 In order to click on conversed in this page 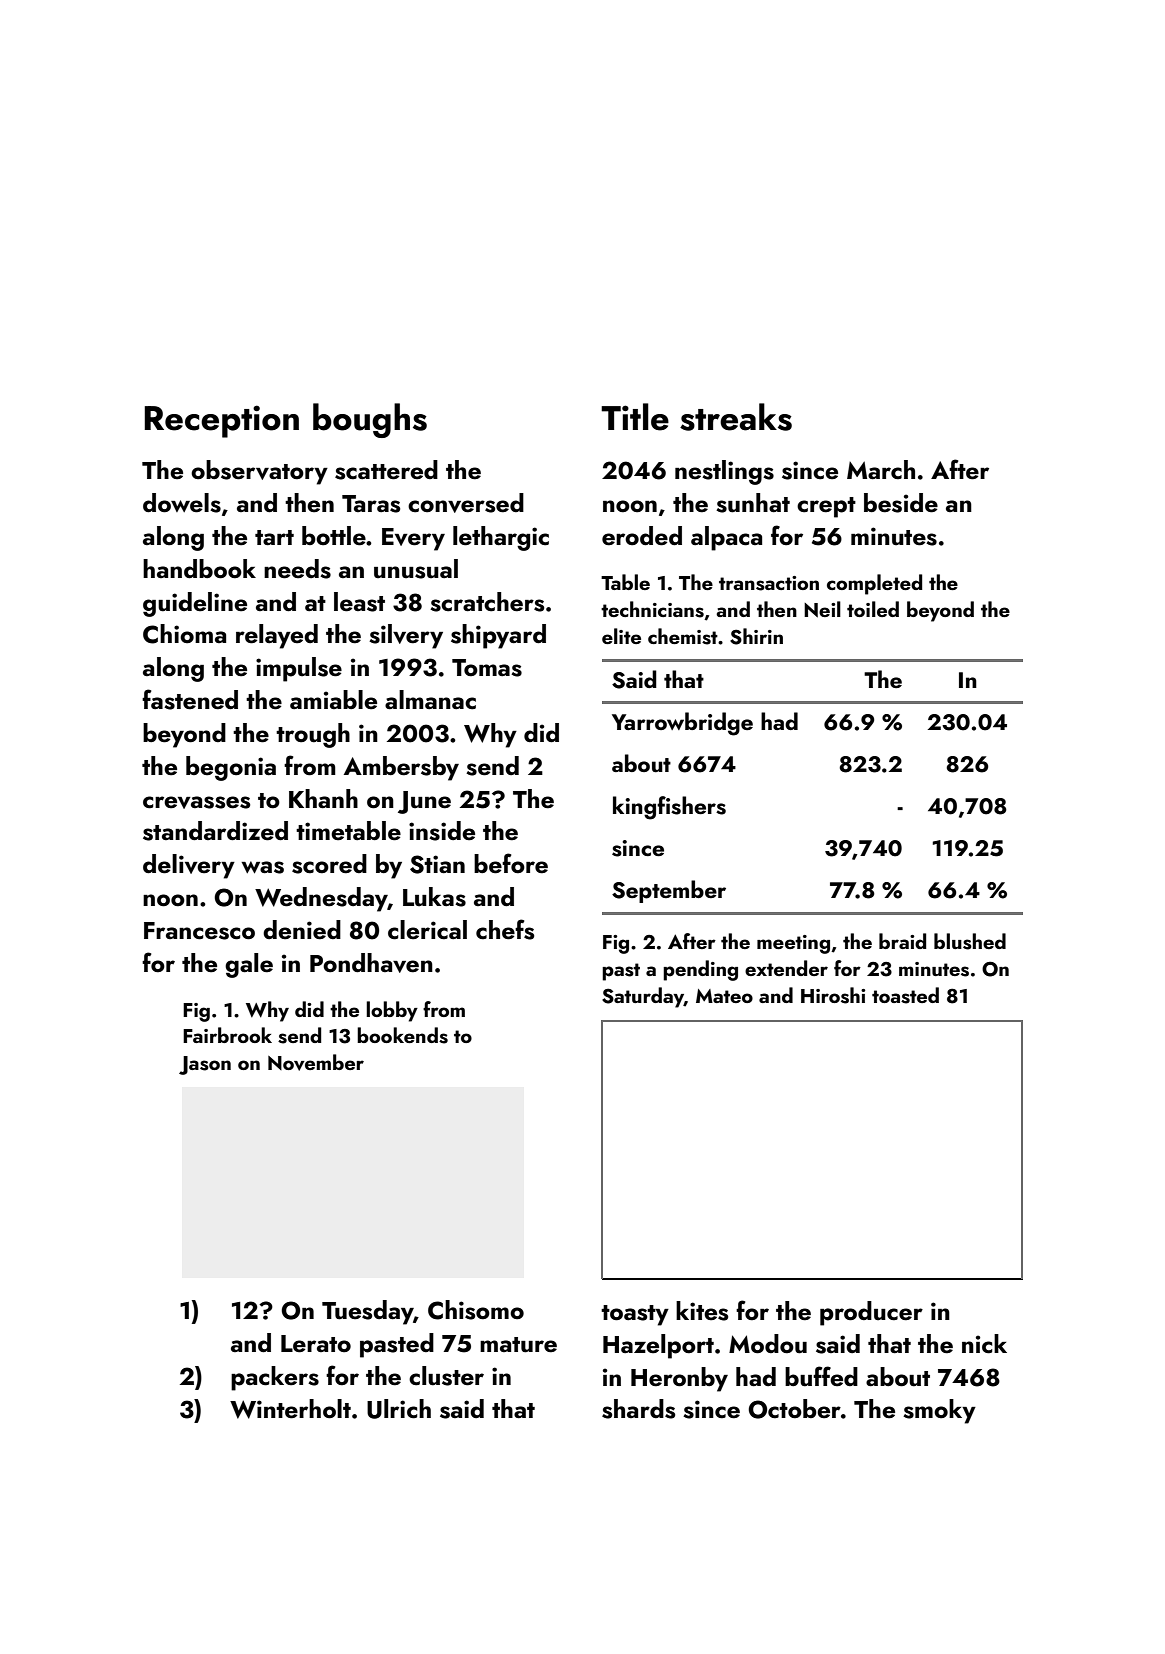, I will do `click(466, 503)`.
